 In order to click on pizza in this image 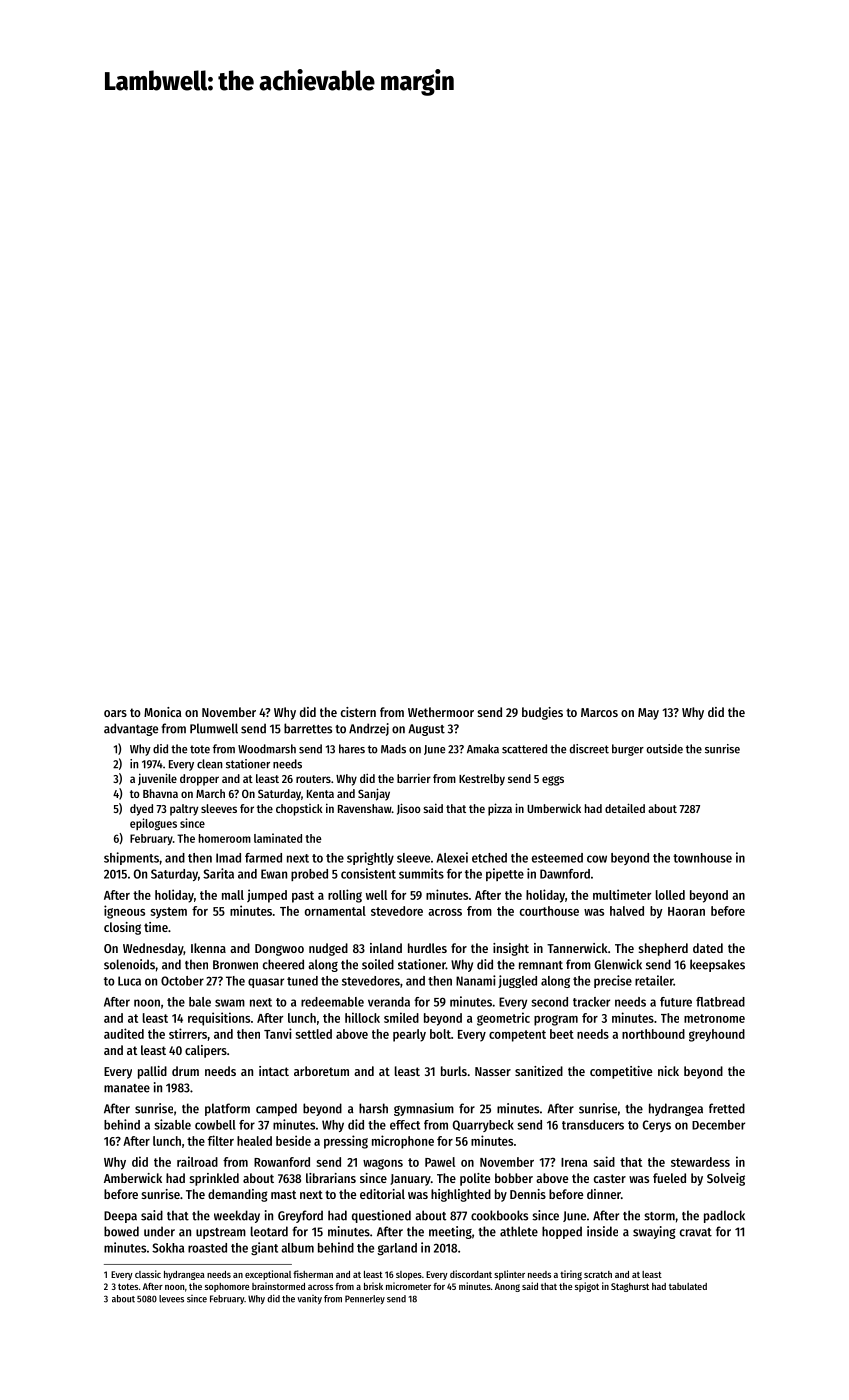, I will do `click(500, 809)`.
